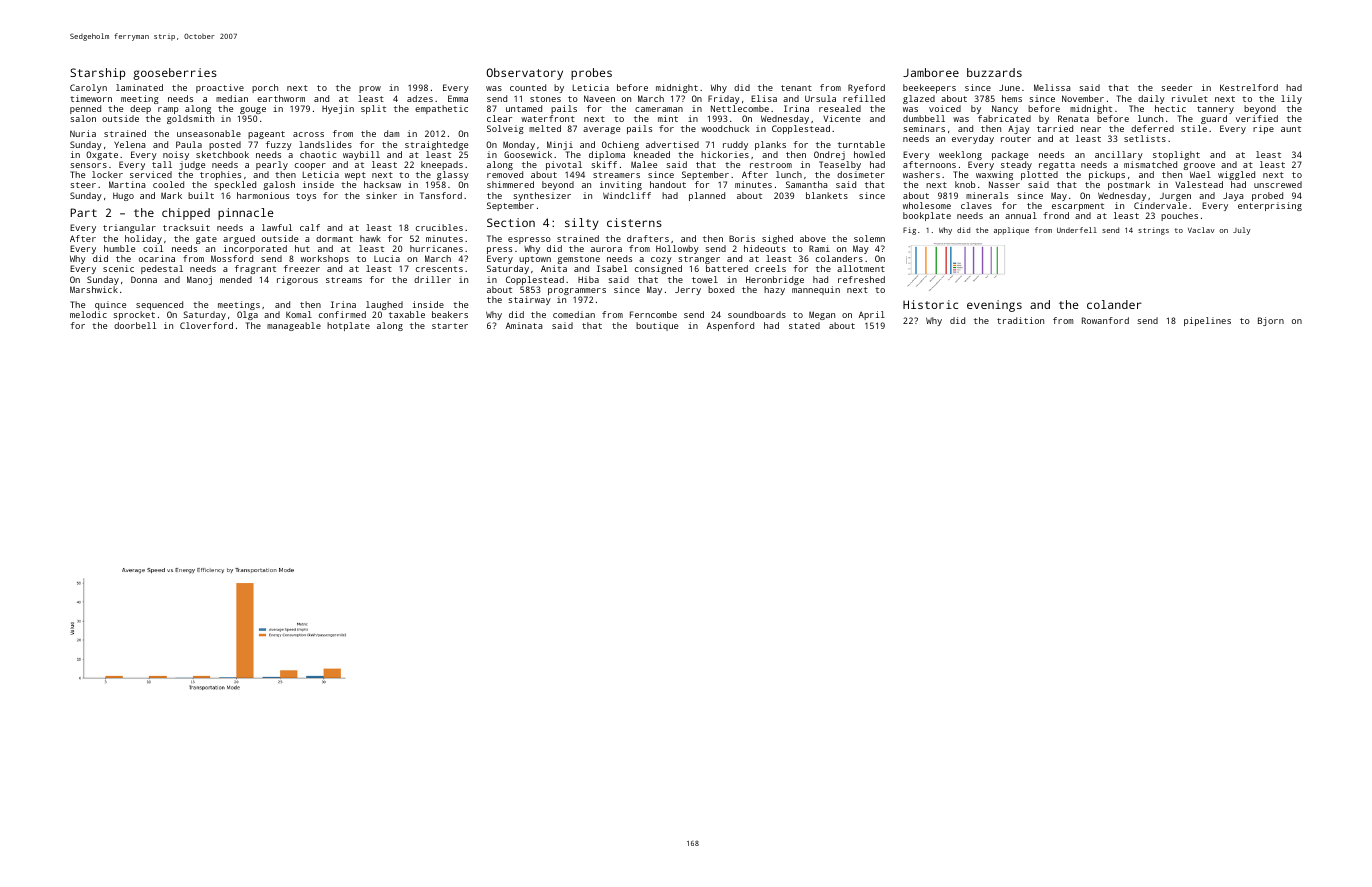  I want to click on Hiba, so click(588, 279).
